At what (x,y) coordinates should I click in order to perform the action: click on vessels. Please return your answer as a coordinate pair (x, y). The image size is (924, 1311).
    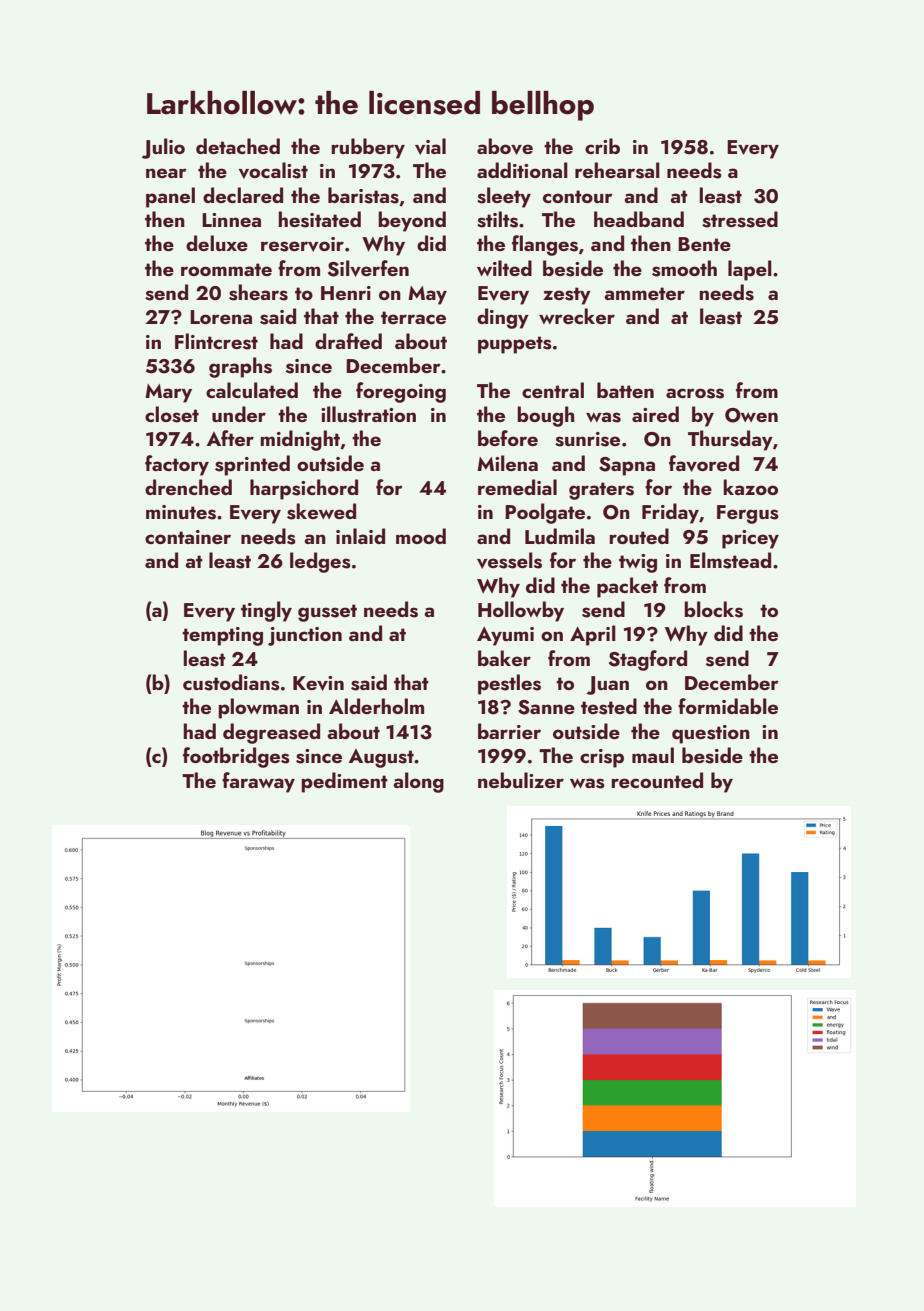
    Looking at the image, I should click on (509, 560).
